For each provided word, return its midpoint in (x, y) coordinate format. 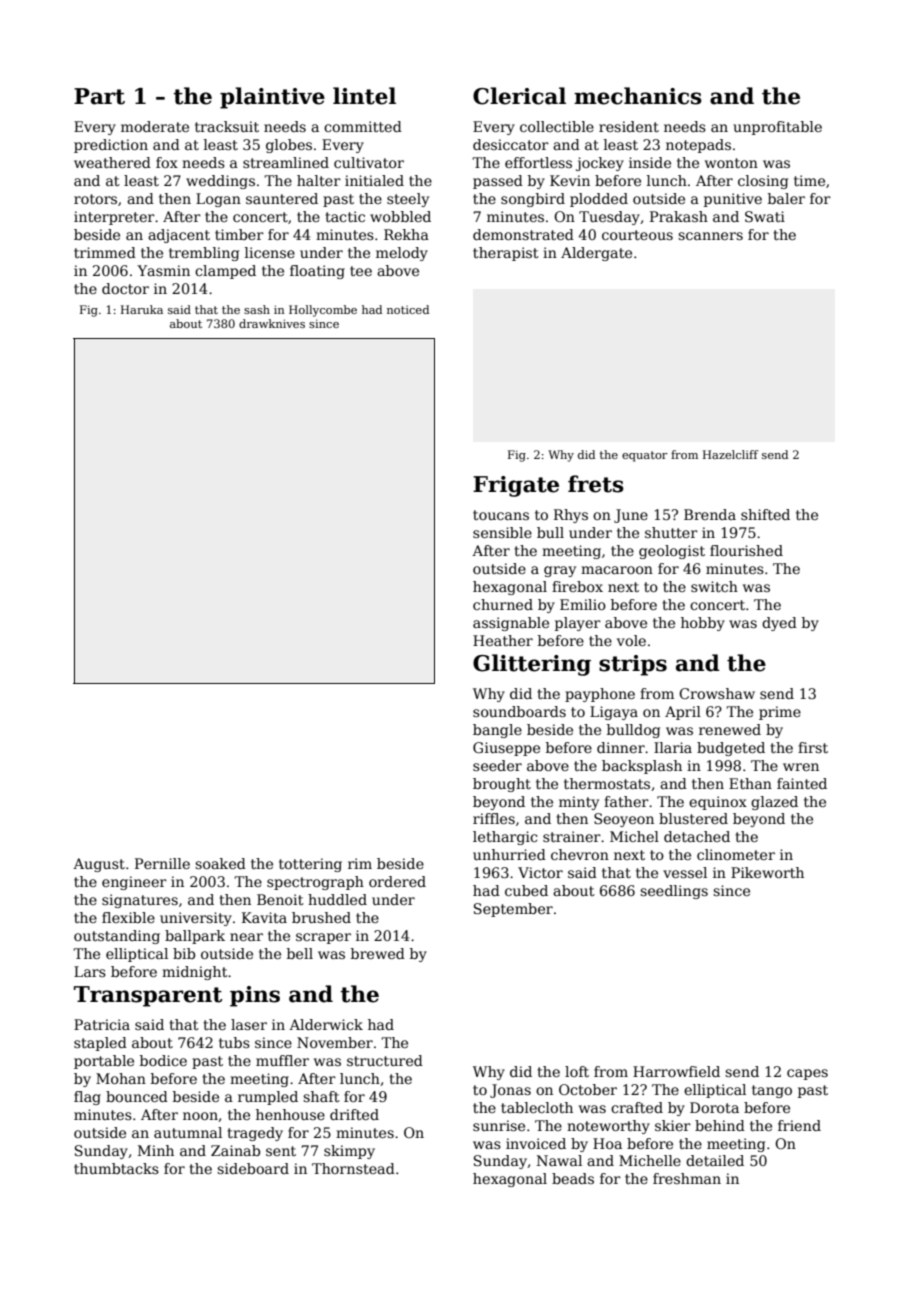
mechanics (638, 96)
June (631, 516)
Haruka (142, 309)
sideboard (253, 1168)
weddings (220, 182)
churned (503, 604)
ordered (397, 881)
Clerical (519, 96)
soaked (220, 863)
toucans (501, 515)
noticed (408, 309)
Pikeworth (767, 872)
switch (714, 586)
